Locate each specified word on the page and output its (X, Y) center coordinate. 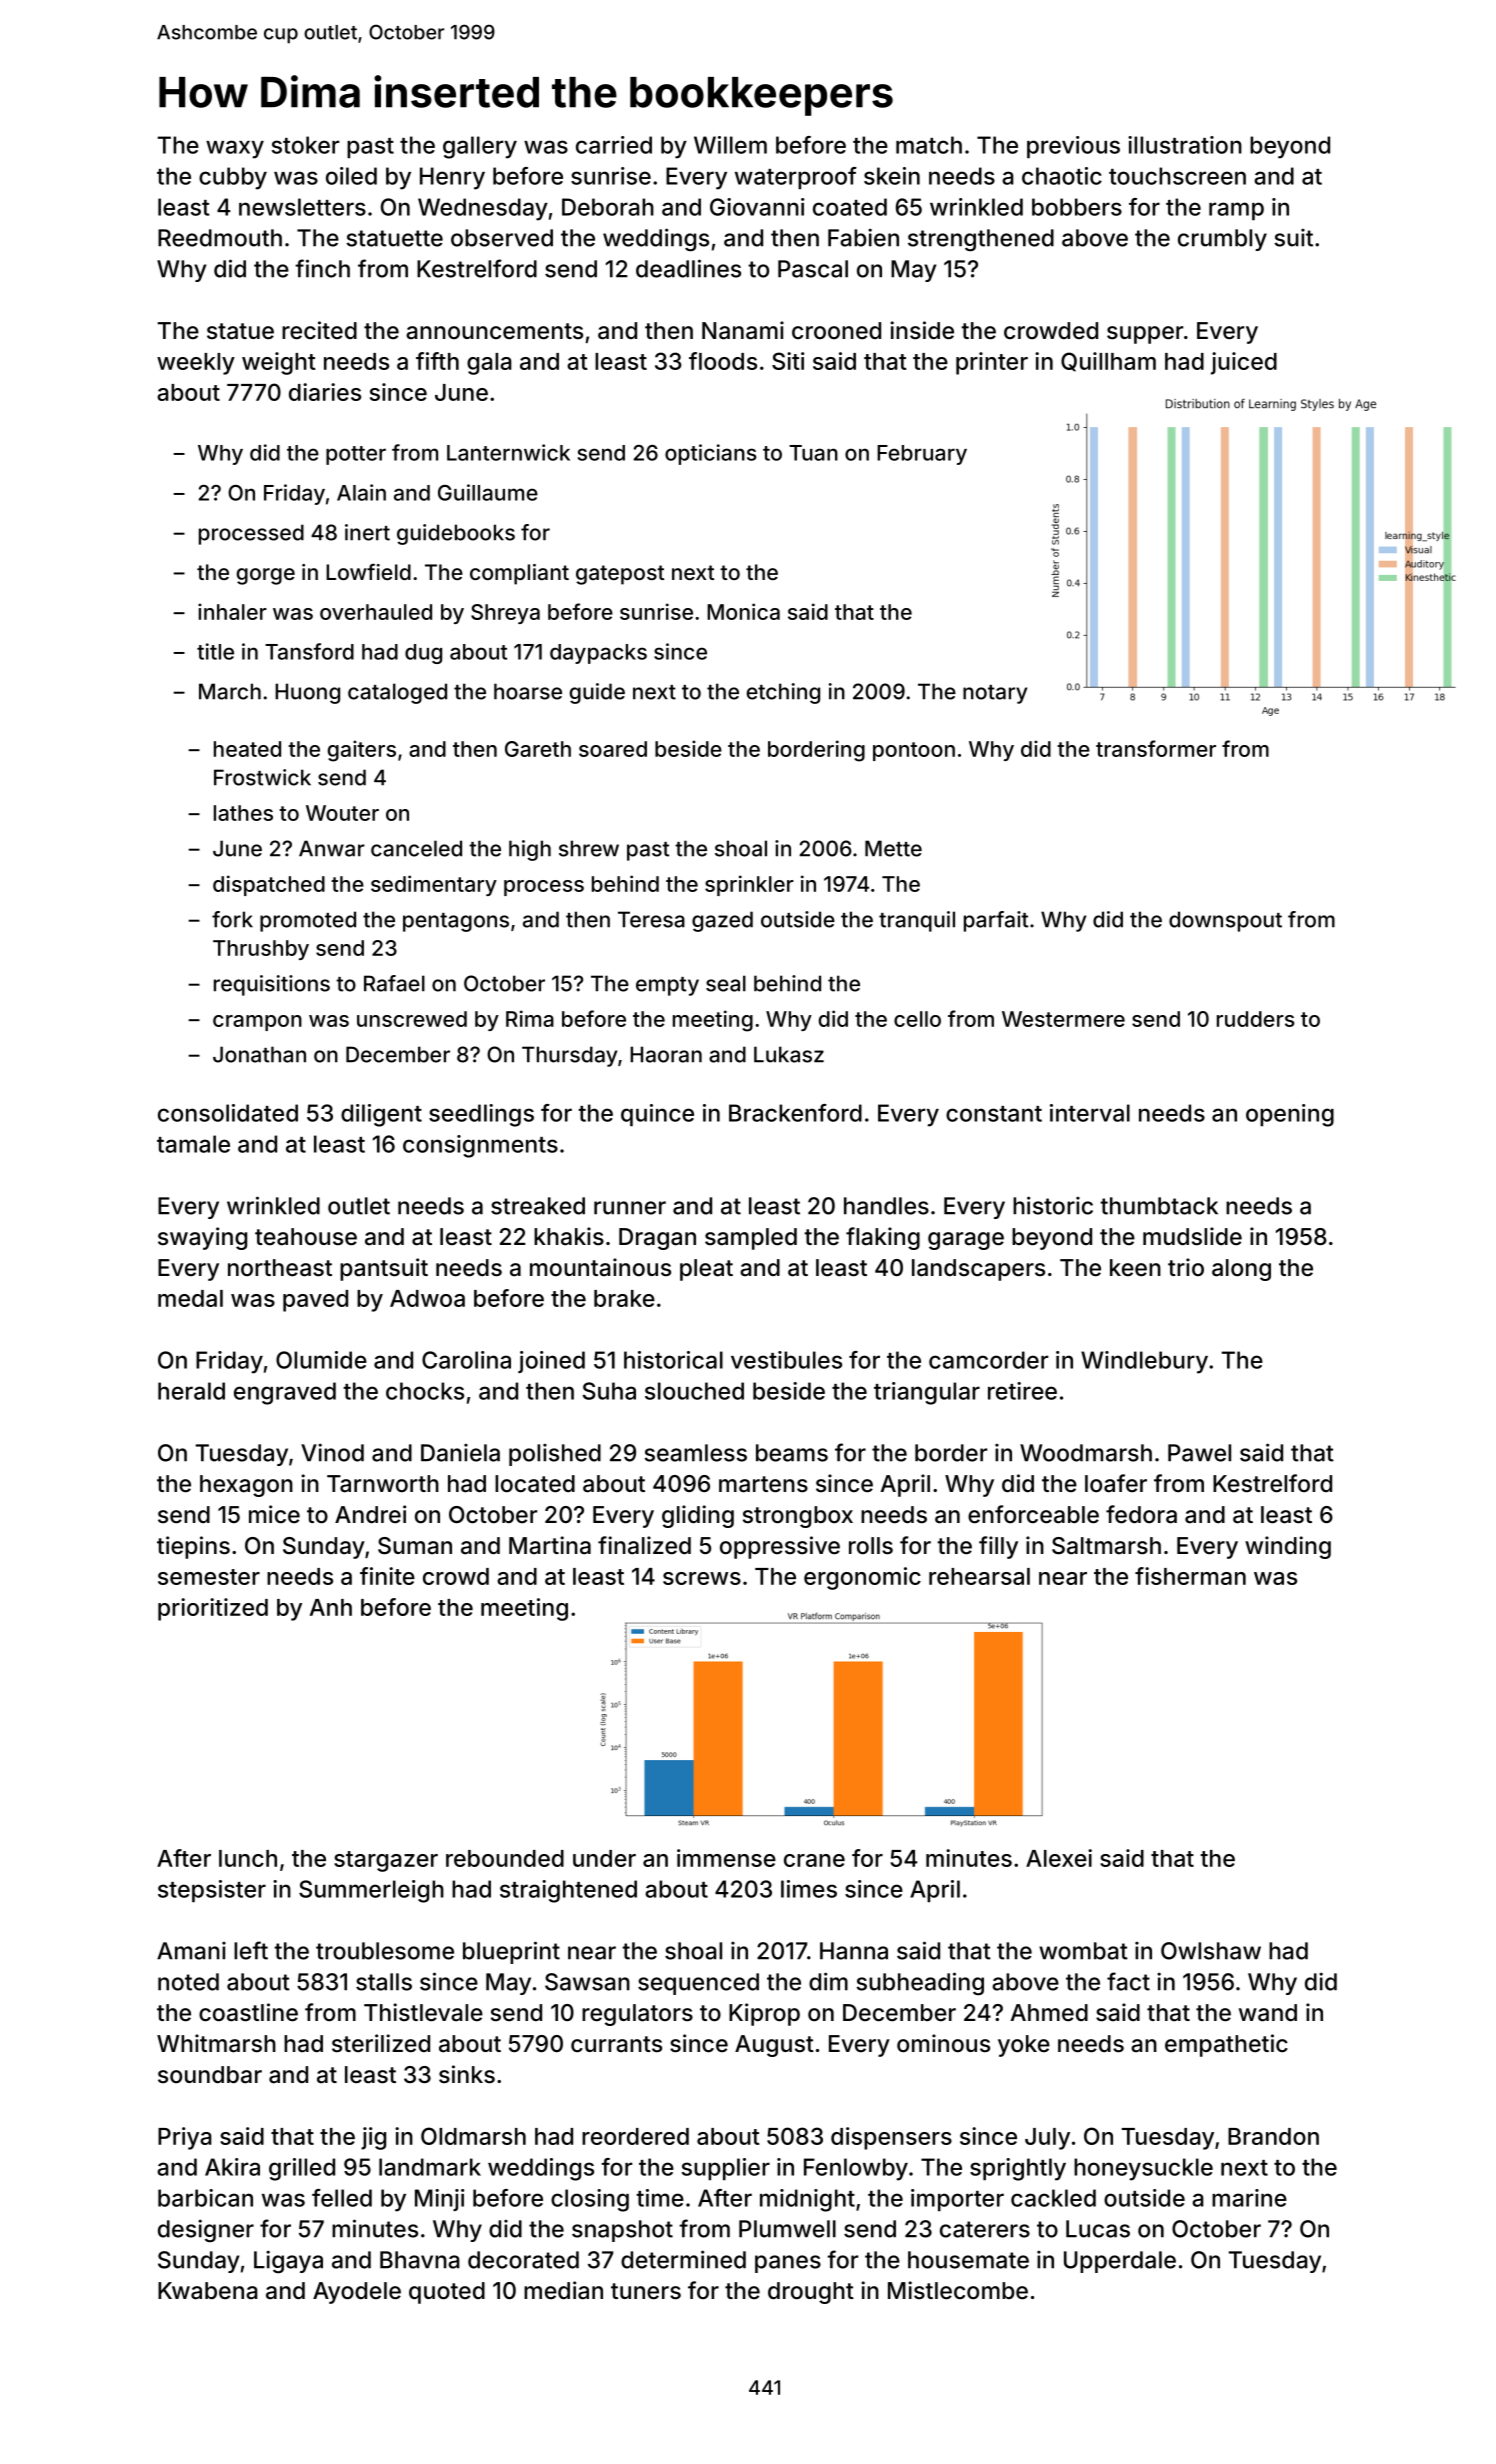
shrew (589, 848)
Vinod (332, 1452)
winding (1288, 1547)
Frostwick (262, 777)
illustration (1185, 145)
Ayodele (357, 2293)
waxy (235, 149)
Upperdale (1120, 2262)
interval (1090, 1113)
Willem (730, 145)
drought (811, 2293)
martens (763, 1484)
